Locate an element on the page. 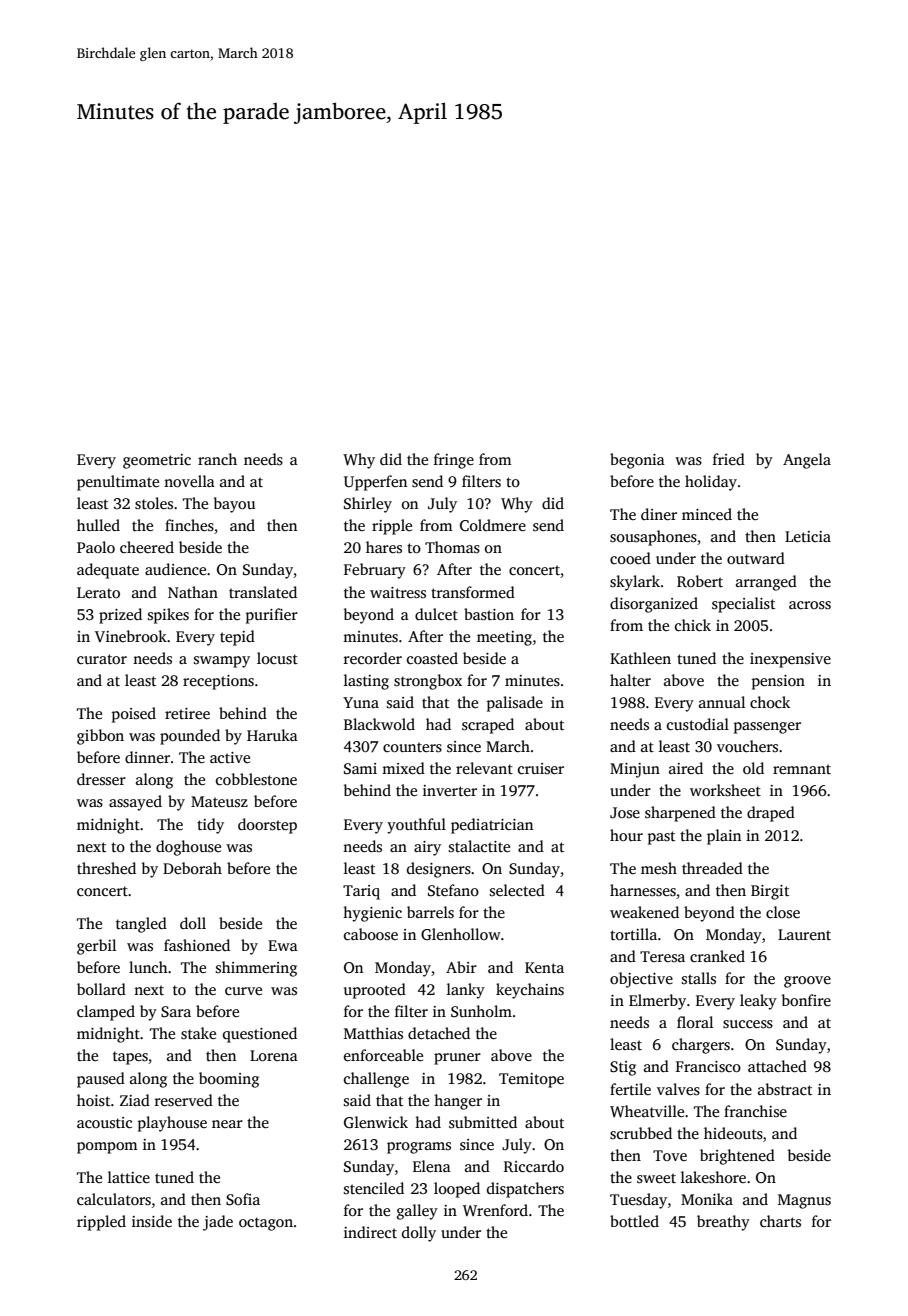 Image resolution: width=908 pixels, height=1316 pixels. curve is located at coordinates (243, 991).
